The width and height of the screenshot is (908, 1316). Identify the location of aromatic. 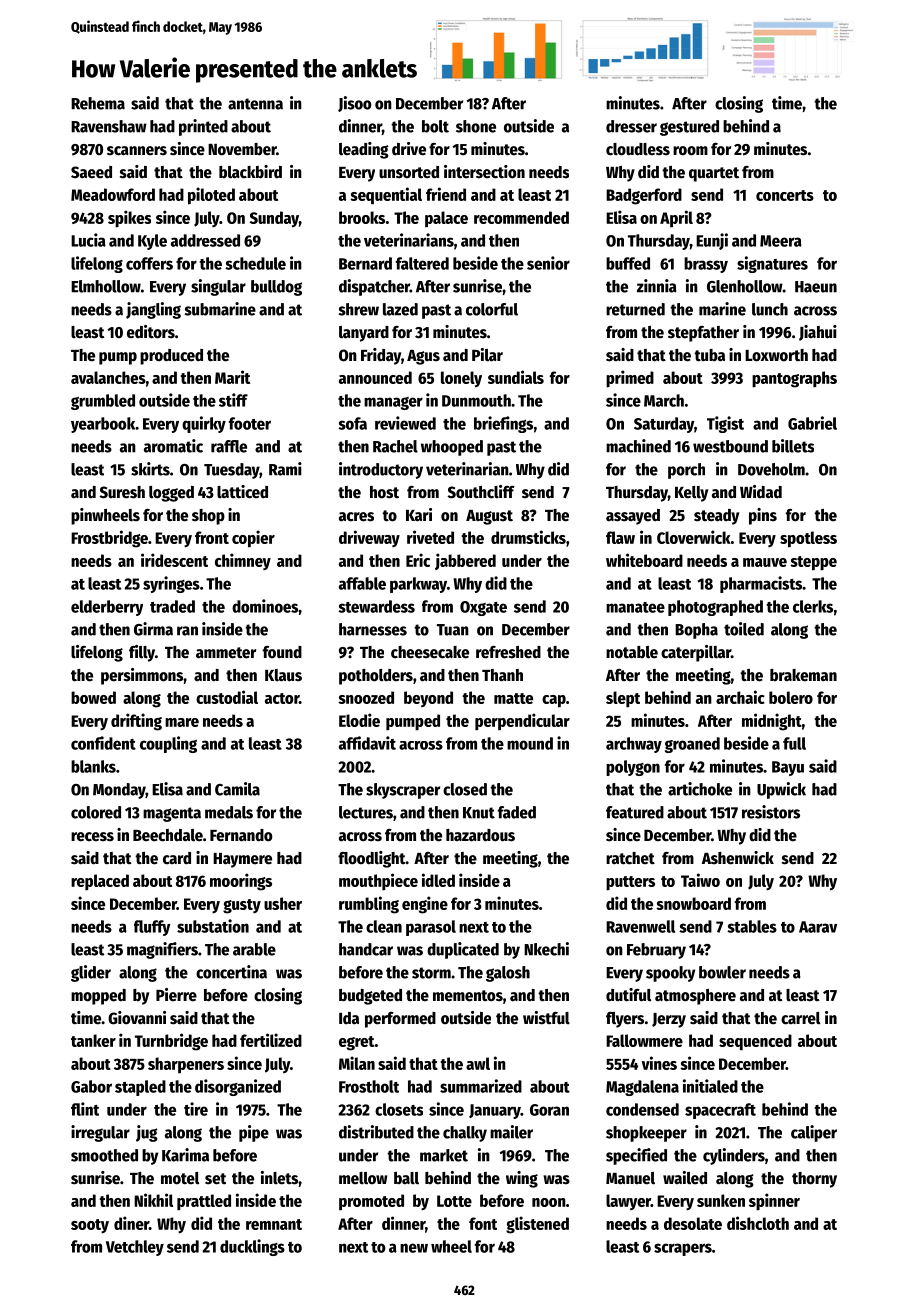
(173, 446).
